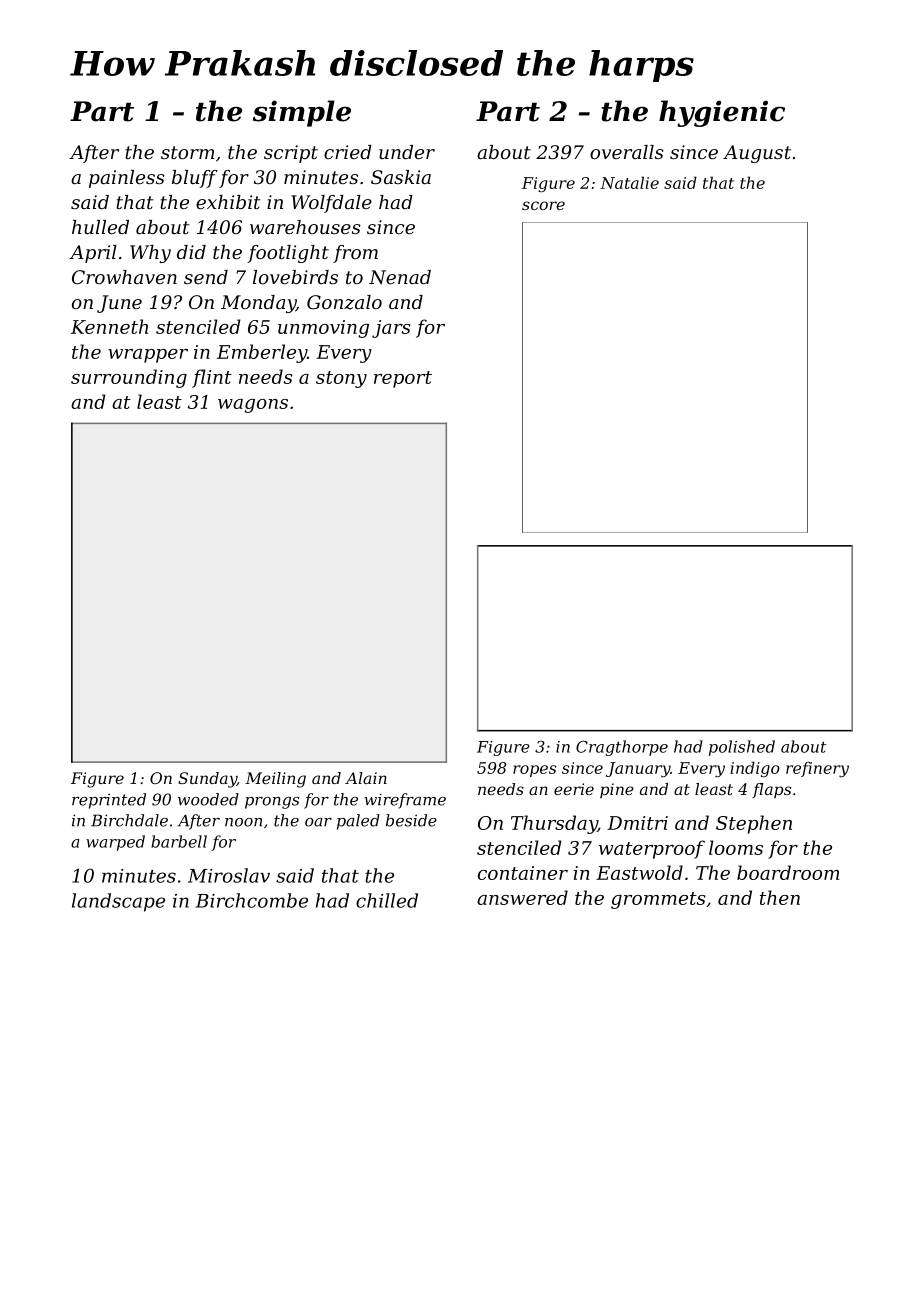 The height and width of the page is (1308, 924). What do you see at coordinates (119, 304) in the page?
I see `June` at bounding box center [119, 304].
